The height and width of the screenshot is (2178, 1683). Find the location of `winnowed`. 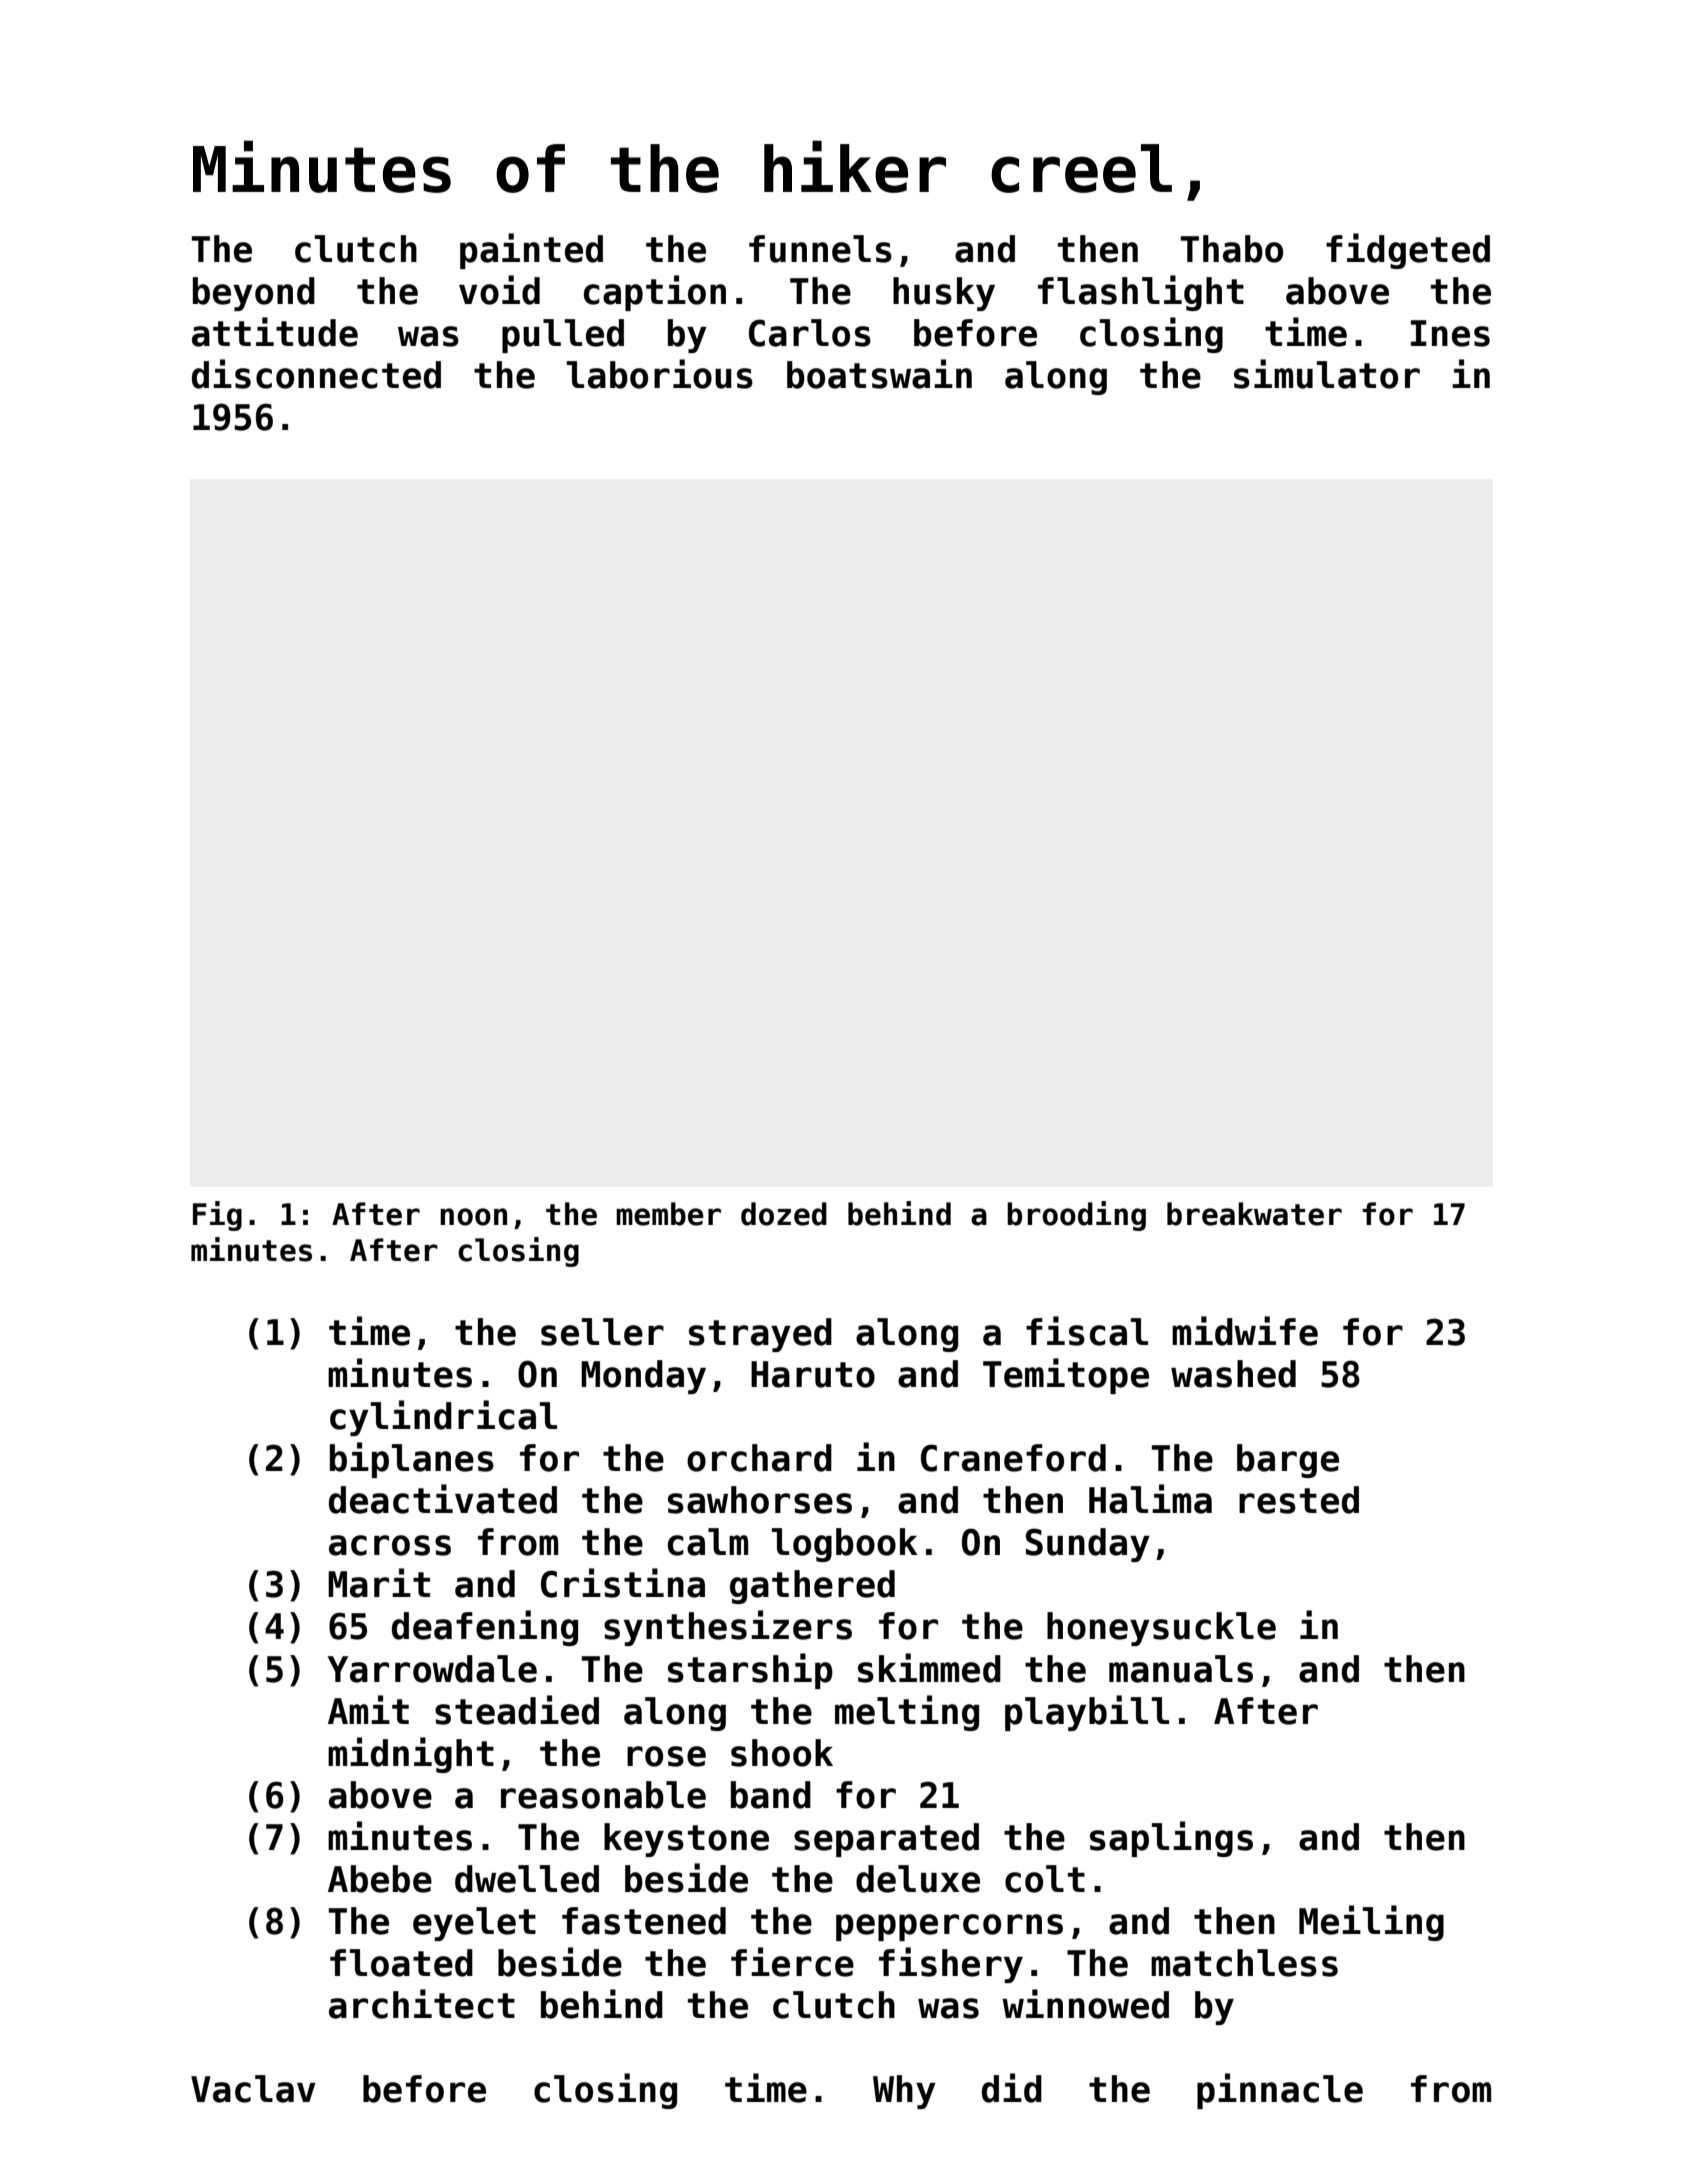

winnowed is located at coordinates (1085, 2004).
